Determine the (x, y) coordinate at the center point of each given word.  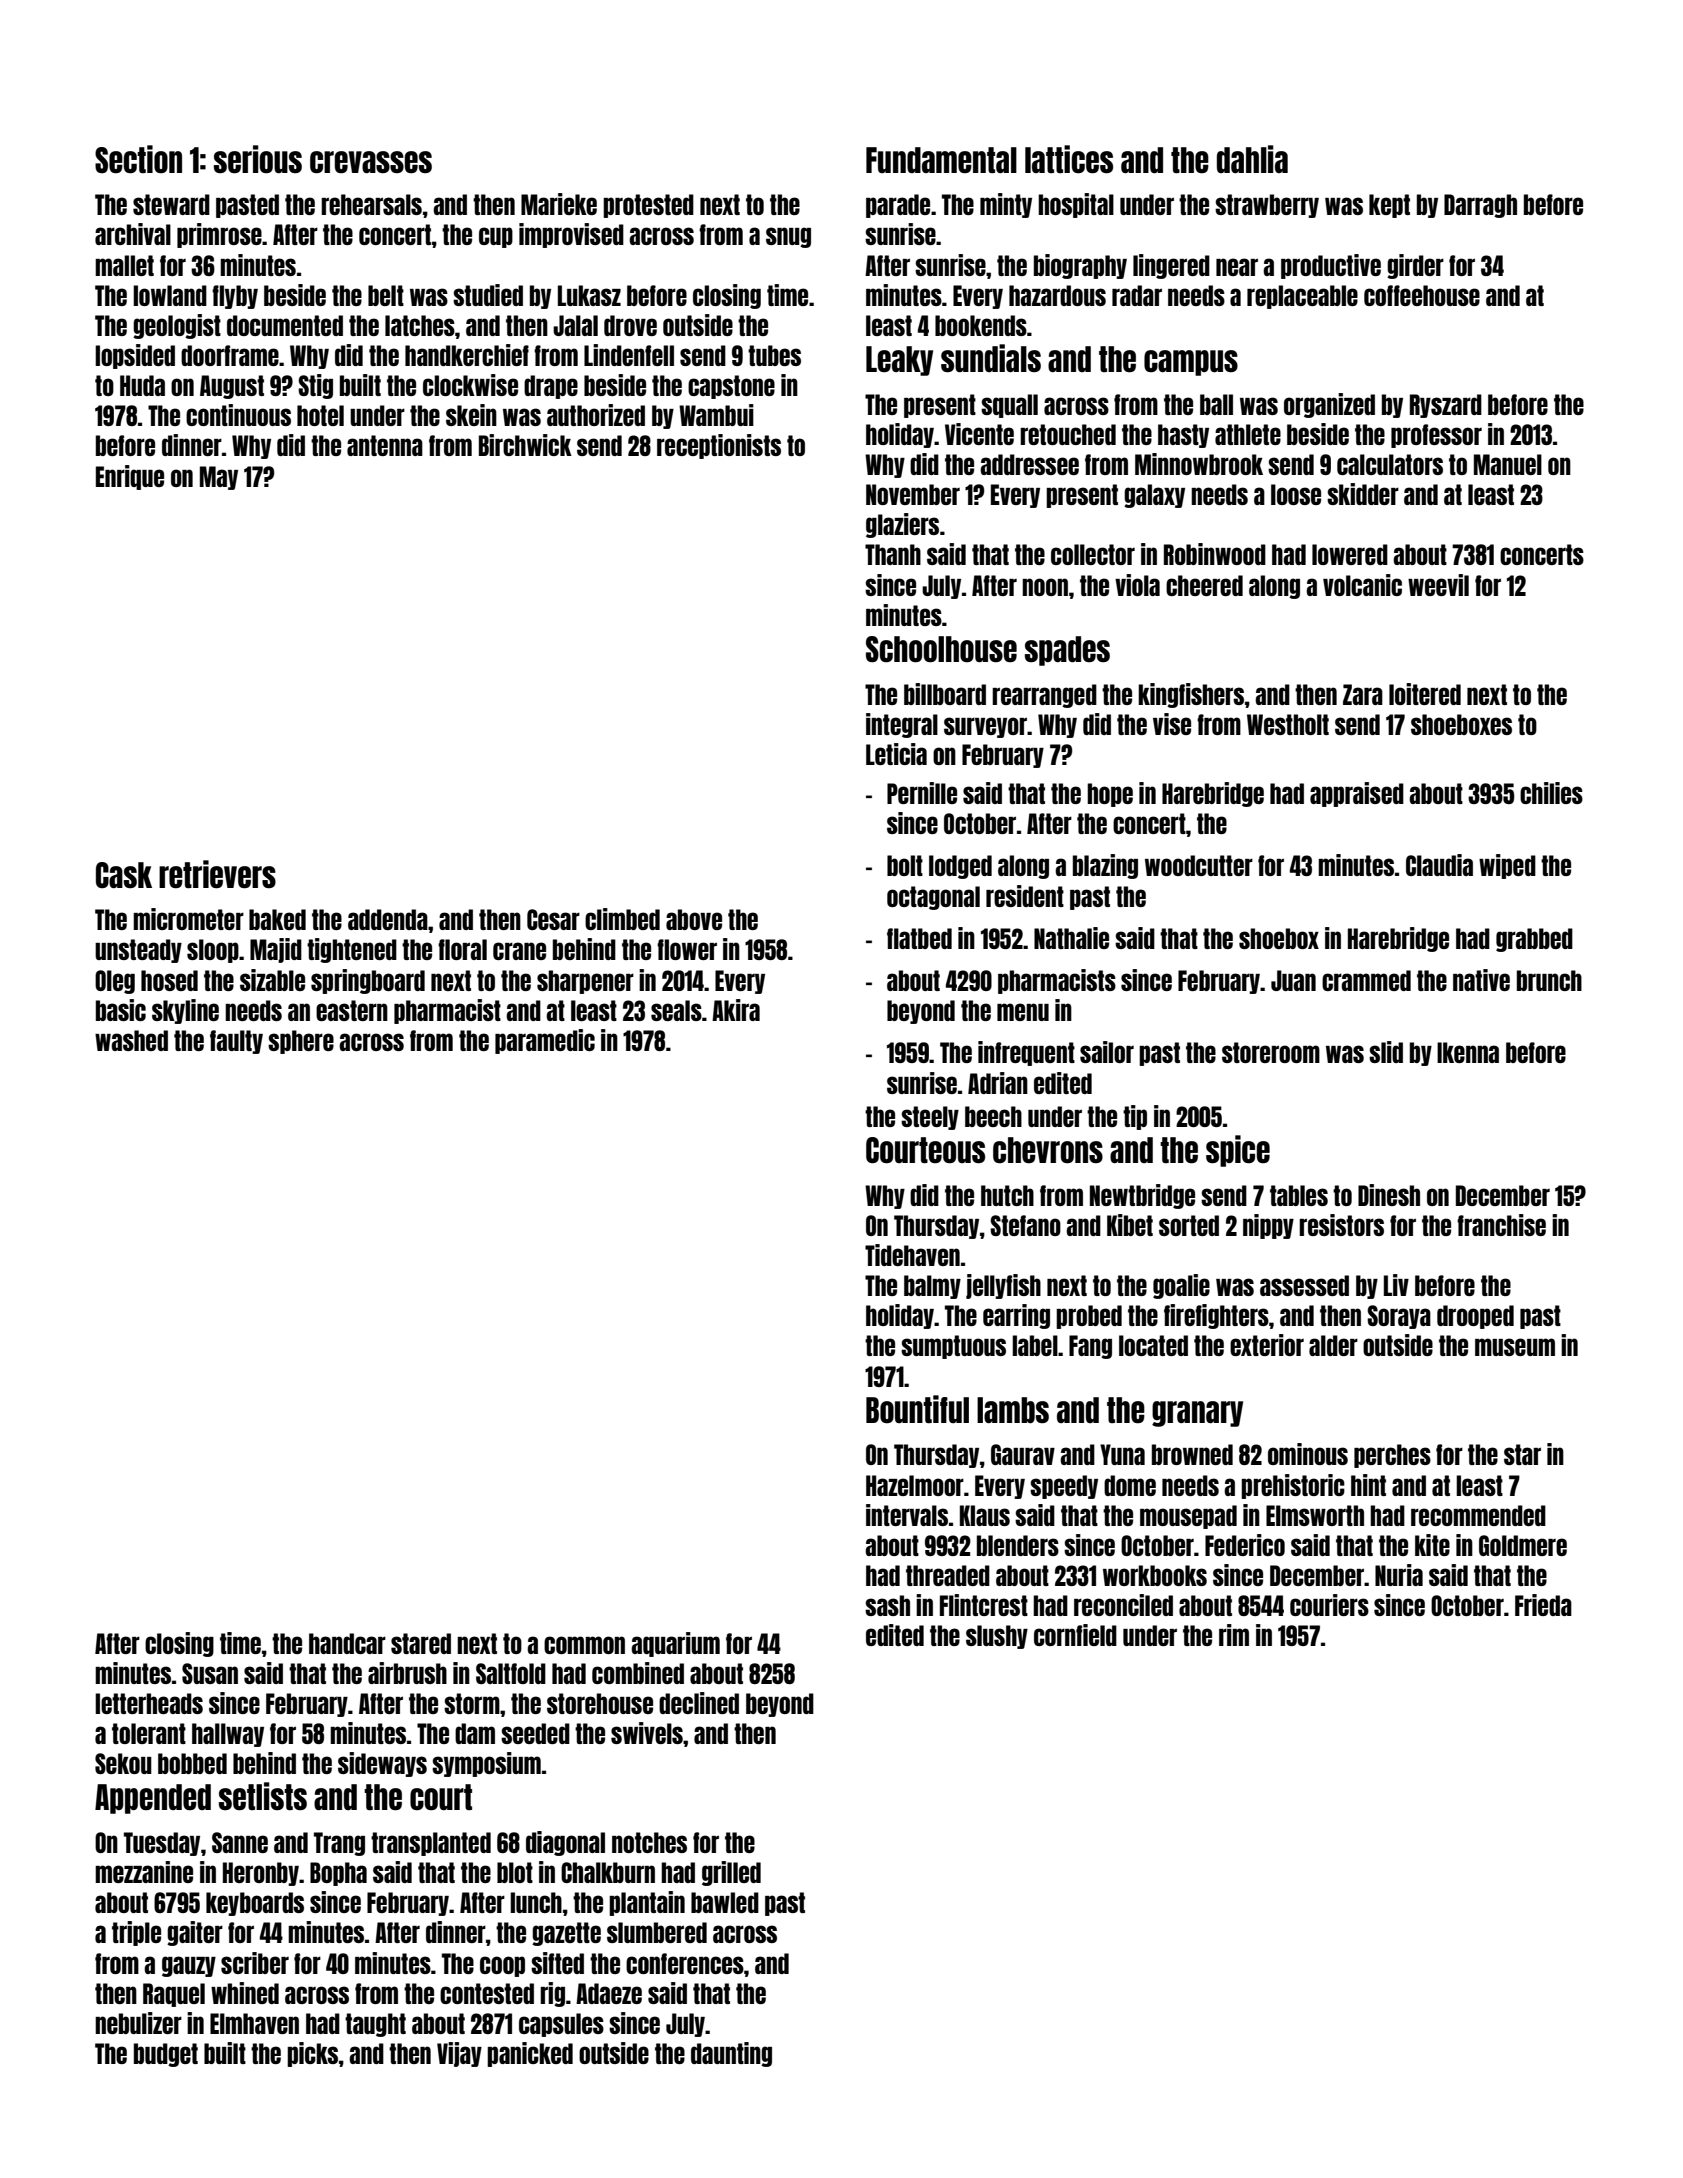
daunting (731, 2054)
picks (312, 2054)
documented (285, 325)
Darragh (1480, 206)
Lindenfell (629, 355)
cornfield (1075, 1635)
